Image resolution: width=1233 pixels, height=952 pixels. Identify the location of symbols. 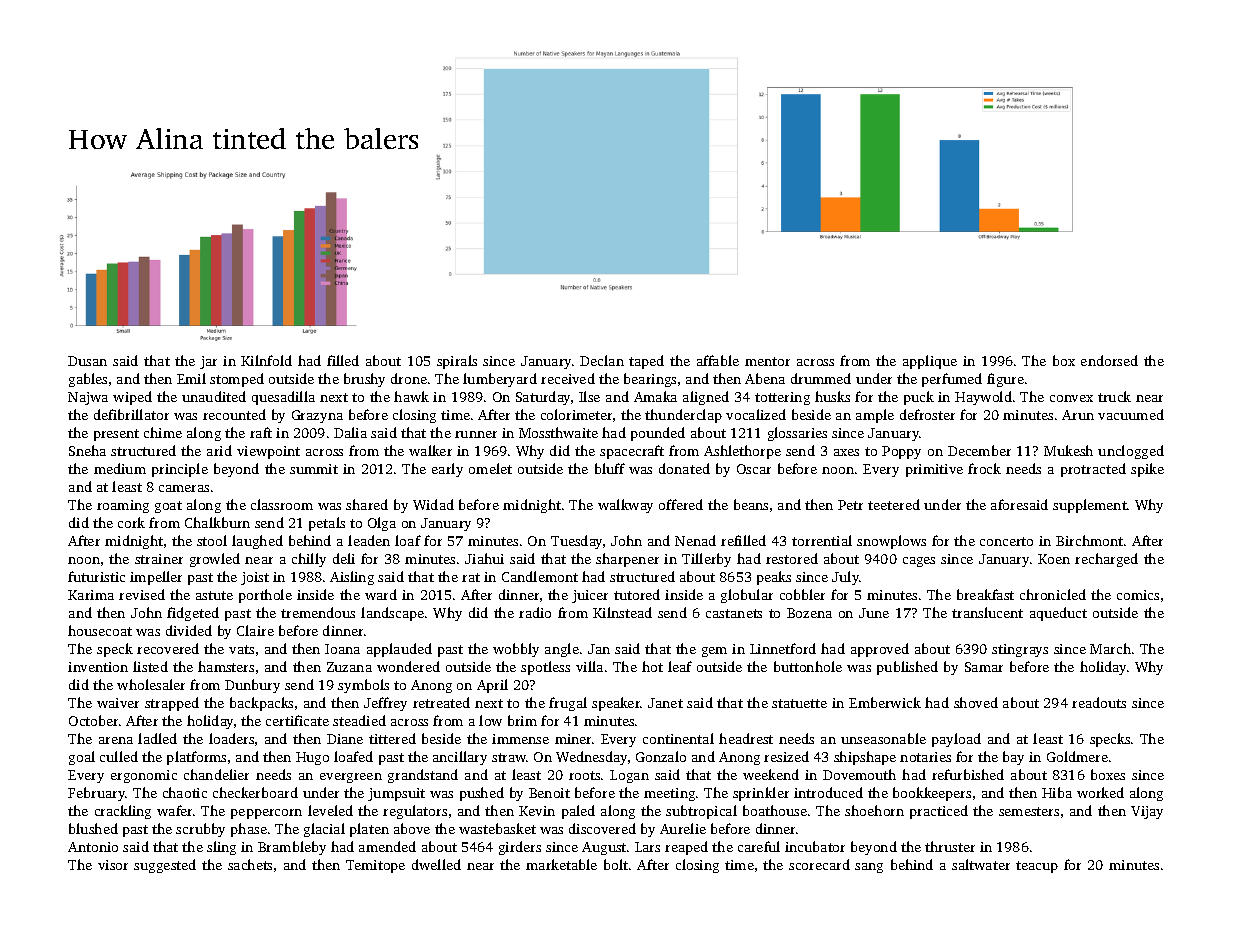
(363, 686).
